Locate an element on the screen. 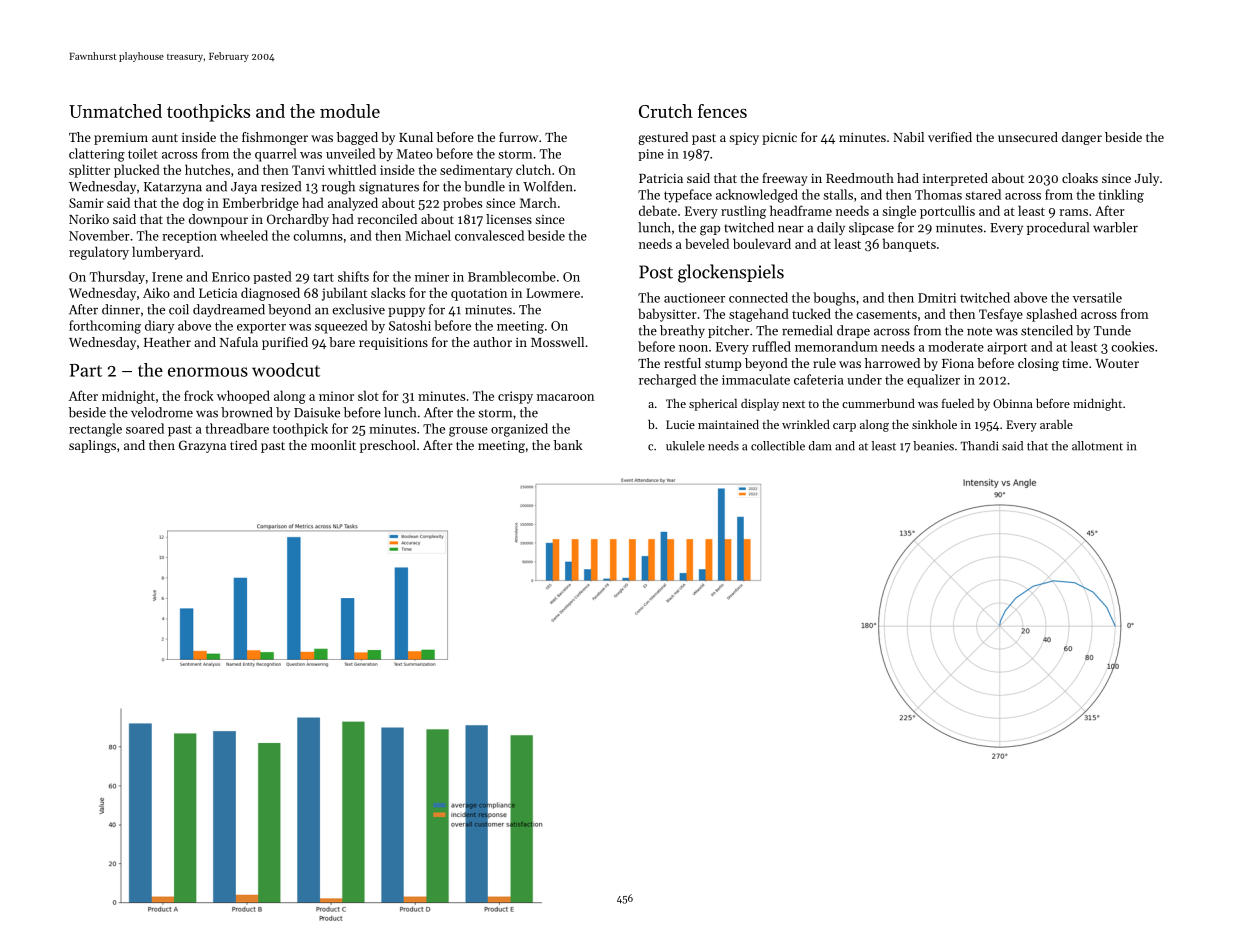 Image resolution: width=1233 pixels, height=952 pixels. purified is located at coordinates (285, 343).
